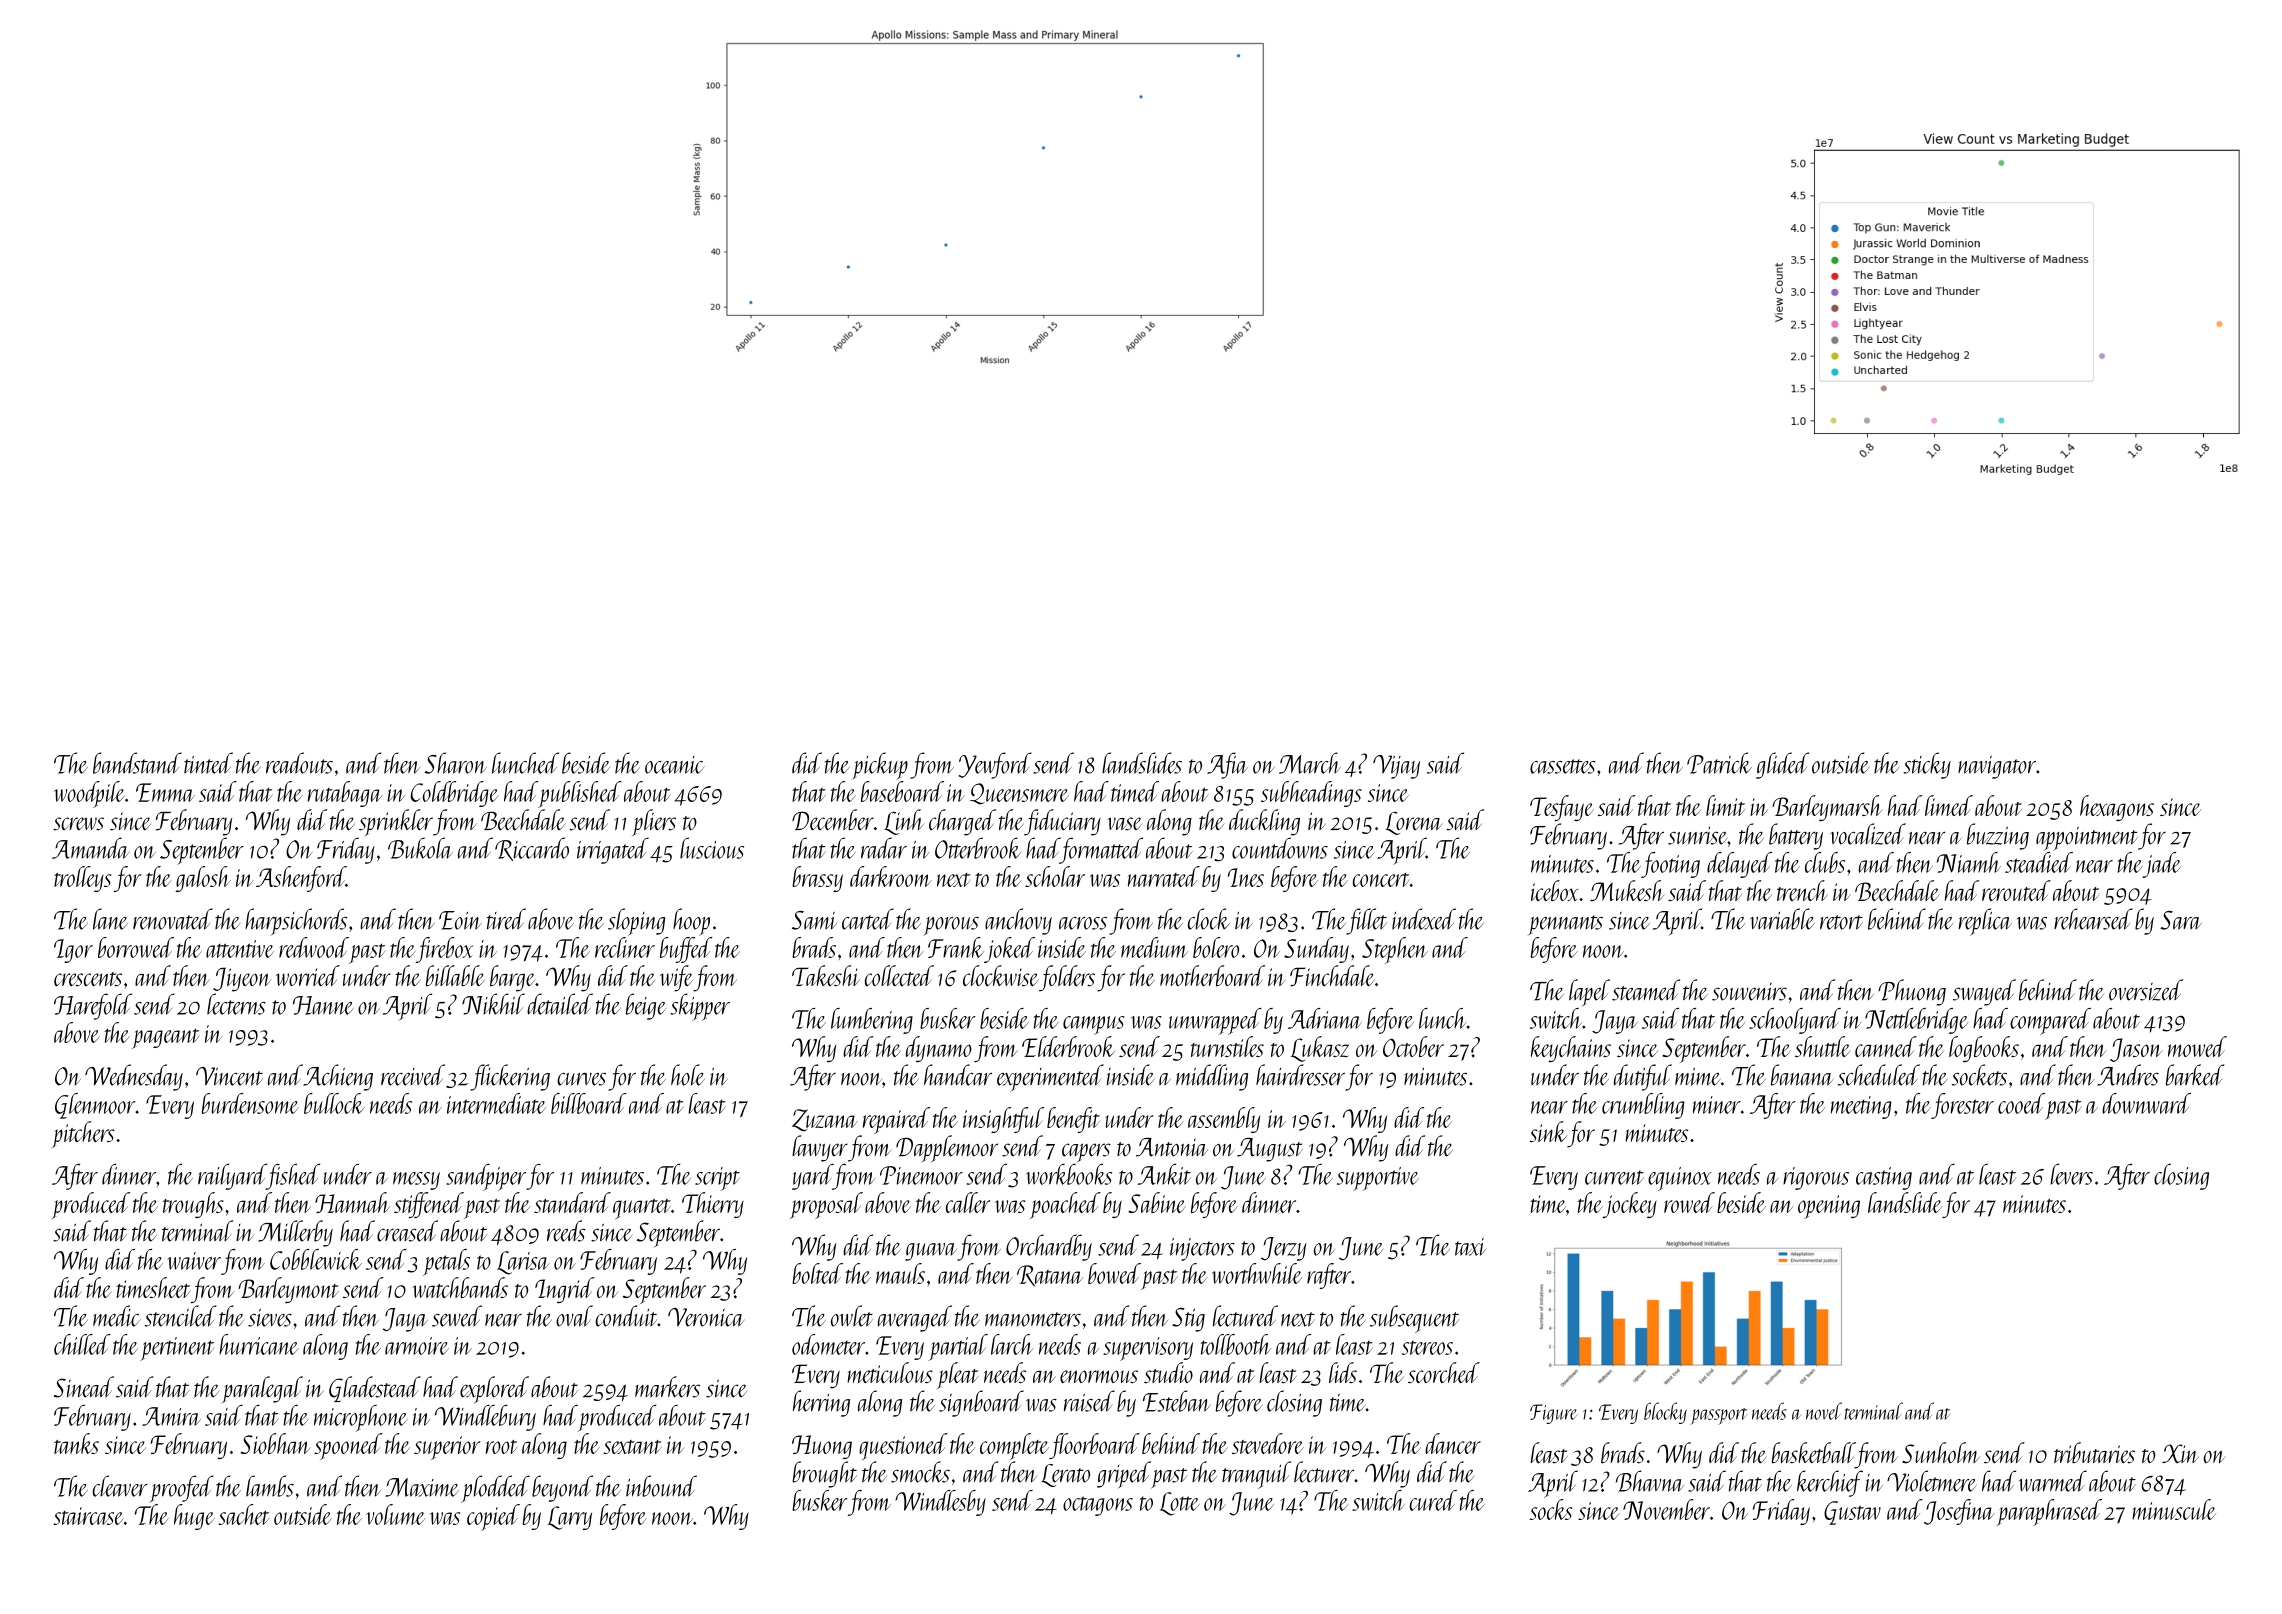  I want to click on microphone, so click(361, 1418).
